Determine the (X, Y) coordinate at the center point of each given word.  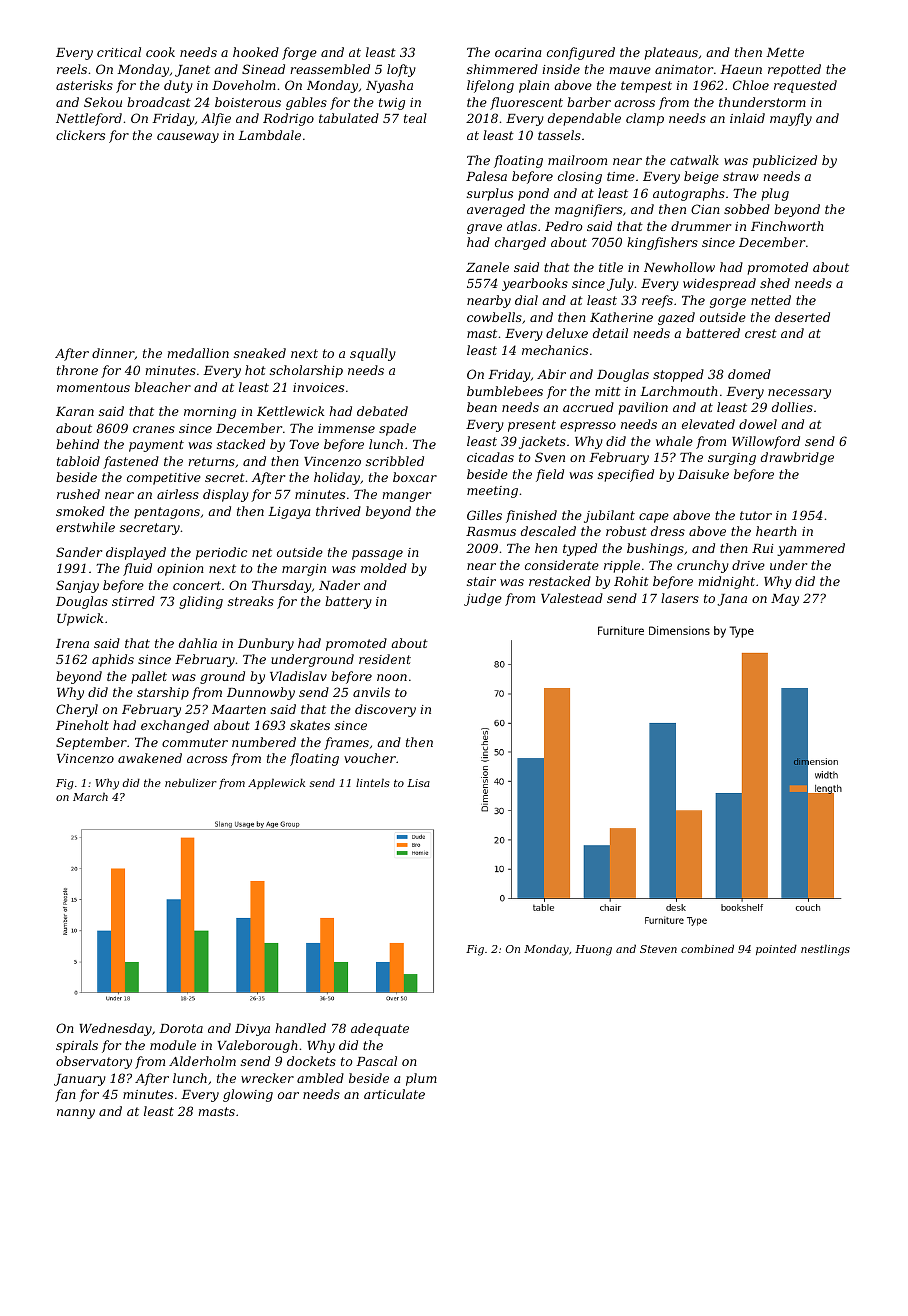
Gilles (484, 515)
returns (211, 461)
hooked (256, 52)
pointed (776, 949)
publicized (785, 161)
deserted (802, 317)
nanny (76, 1114)
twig (392, 104)
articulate (394, 1094)
